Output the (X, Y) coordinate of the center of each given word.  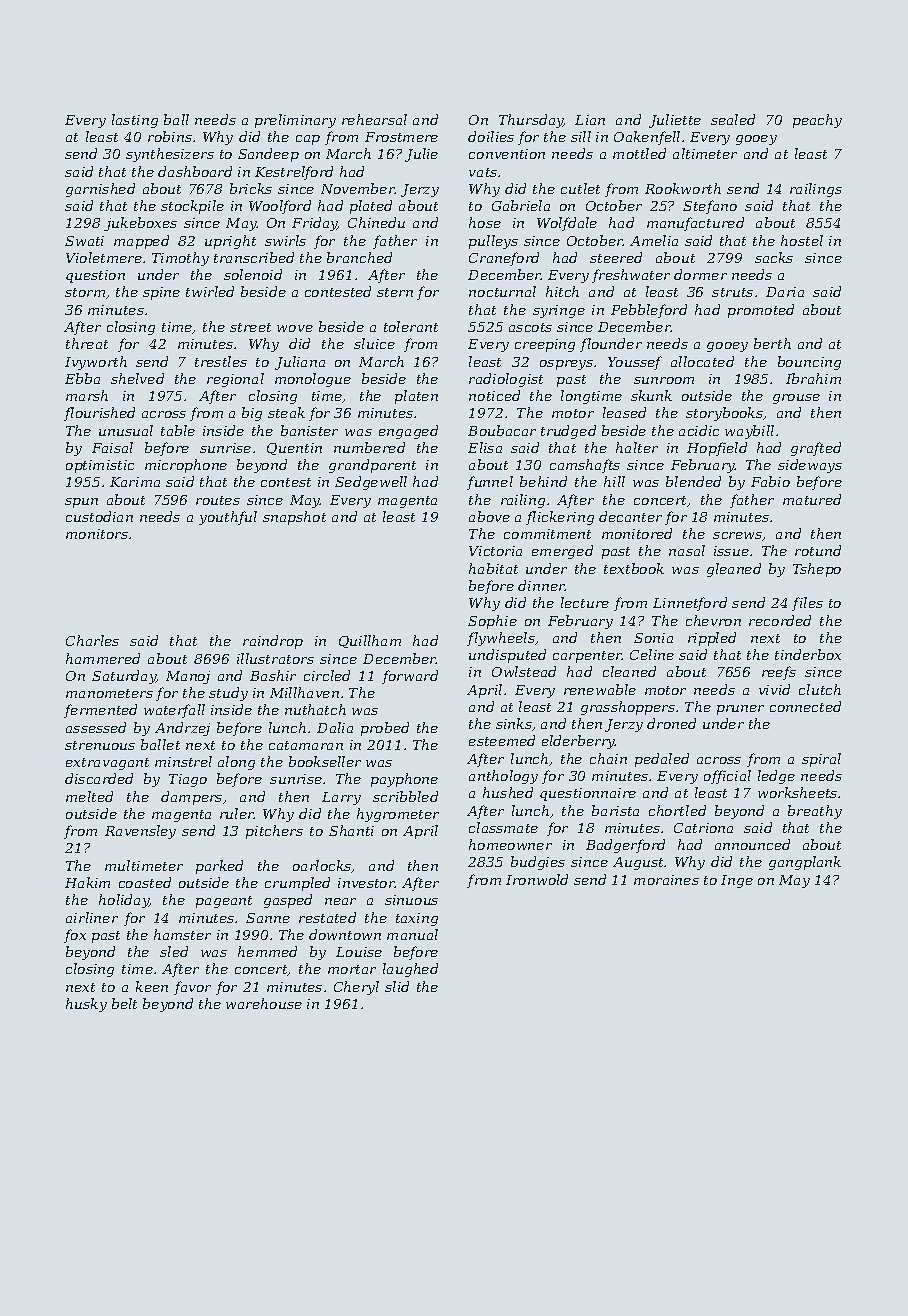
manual (412, 934)
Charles (92, 640)
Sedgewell (371, 483)
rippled (712, 639)
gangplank (805, 863)
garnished (100, 190)
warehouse (264, 1003)
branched (359, 257)
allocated (702, 361)
